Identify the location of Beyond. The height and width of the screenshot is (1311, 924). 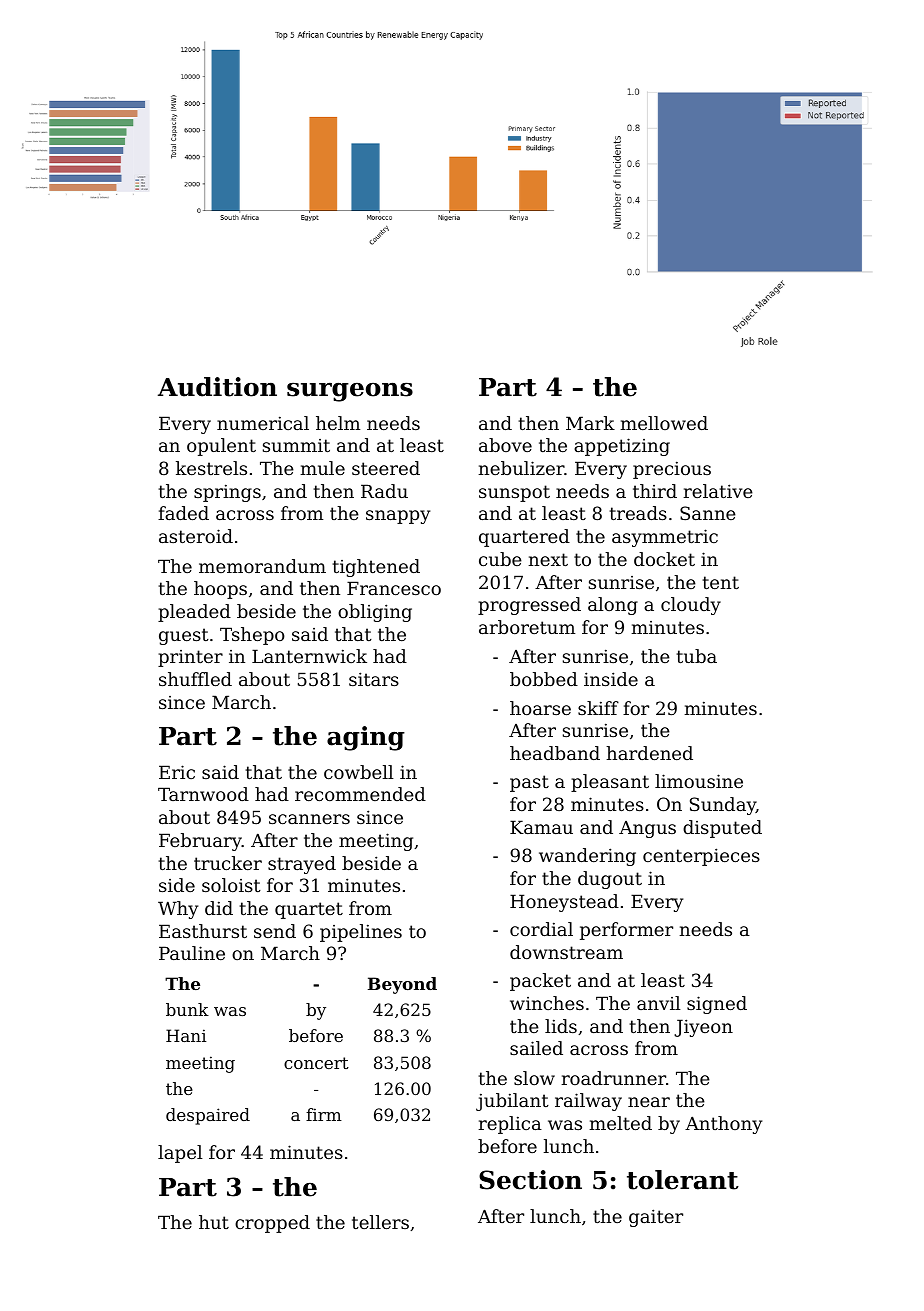
(402, 985).
